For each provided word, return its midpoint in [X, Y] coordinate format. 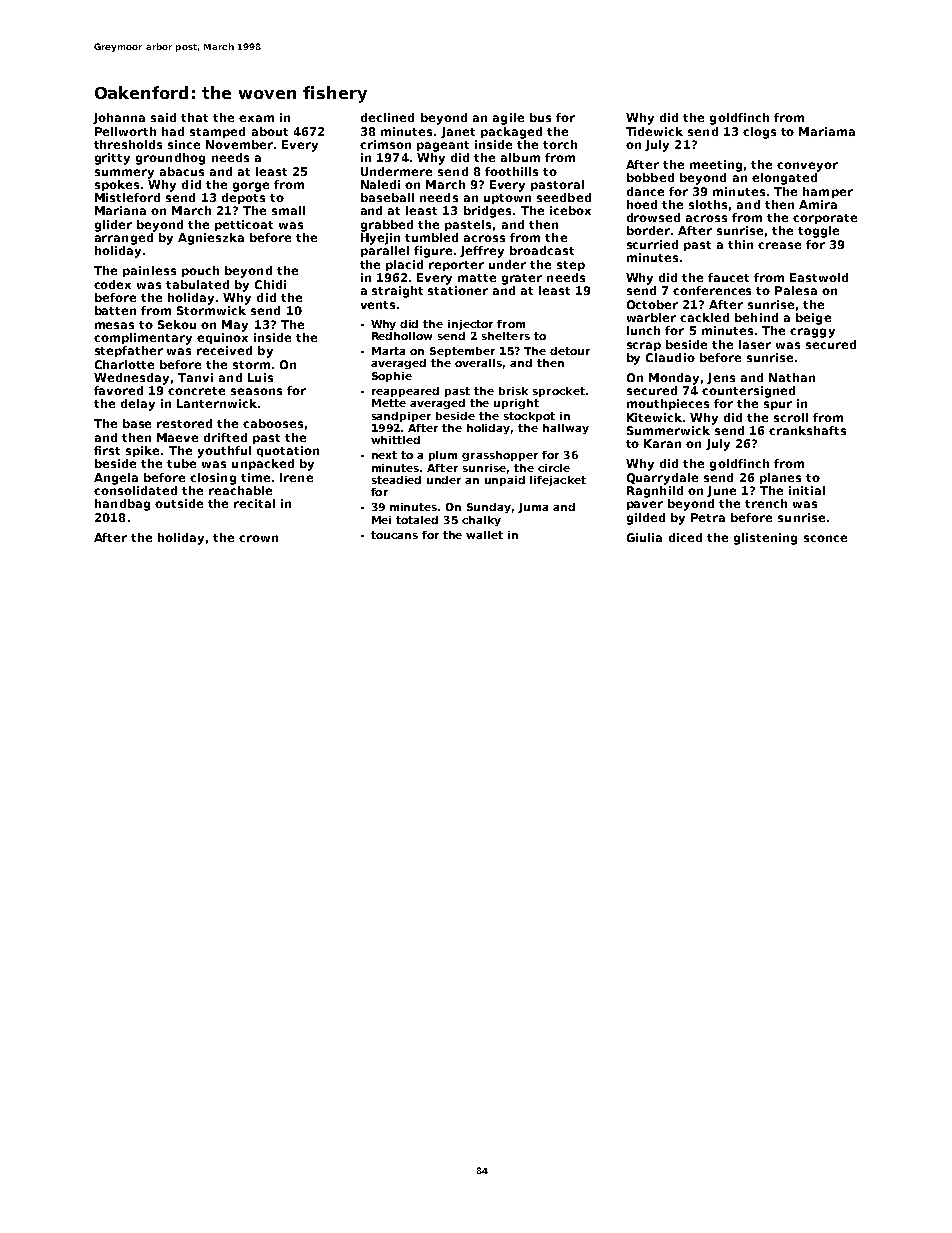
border [648, 230]
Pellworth [125, 131]
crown [258, 538]
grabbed [387, 226]
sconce [825, 538]
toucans [394, 535]
